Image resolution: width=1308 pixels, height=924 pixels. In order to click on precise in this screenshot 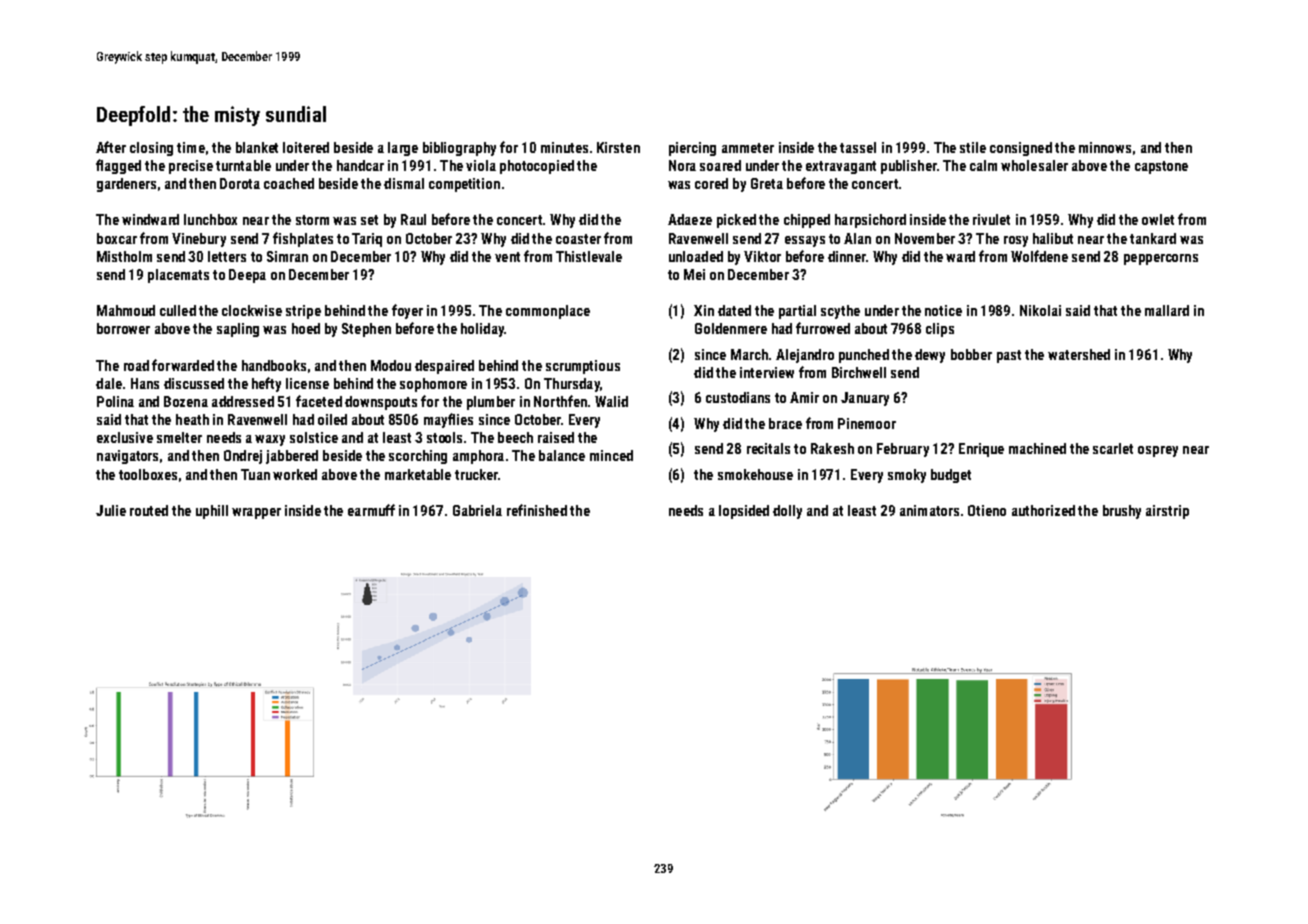, I will do `click(191, 167)`.
